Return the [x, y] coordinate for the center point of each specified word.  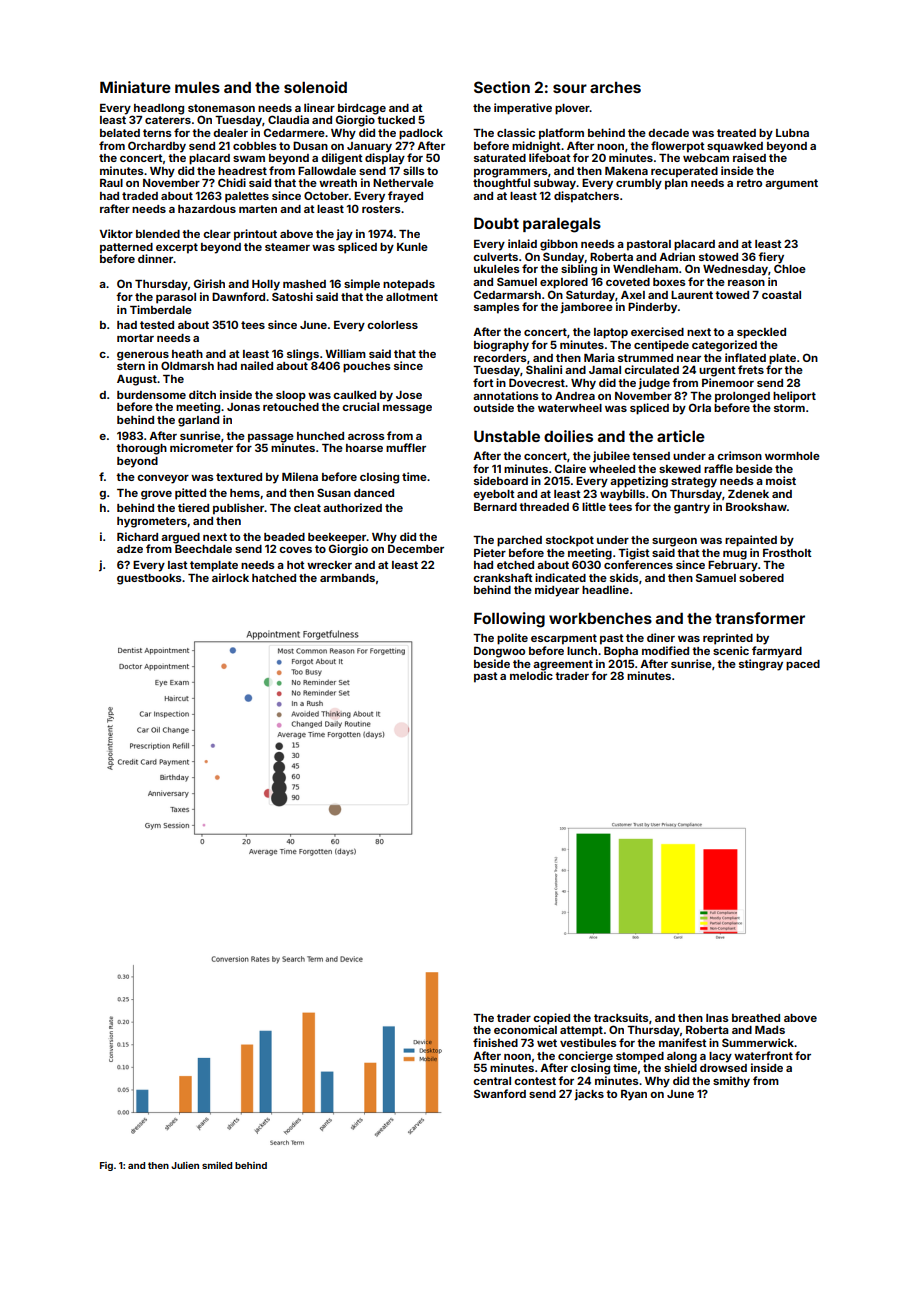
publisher [239, 509]
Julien [185, 1165]
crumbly [639, 184]
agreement [563, 665]
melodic [531, 675]
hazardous [207, 209]
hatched [274, 578]
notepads [409, 285]
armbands [347, 578]
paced [803, 665]
